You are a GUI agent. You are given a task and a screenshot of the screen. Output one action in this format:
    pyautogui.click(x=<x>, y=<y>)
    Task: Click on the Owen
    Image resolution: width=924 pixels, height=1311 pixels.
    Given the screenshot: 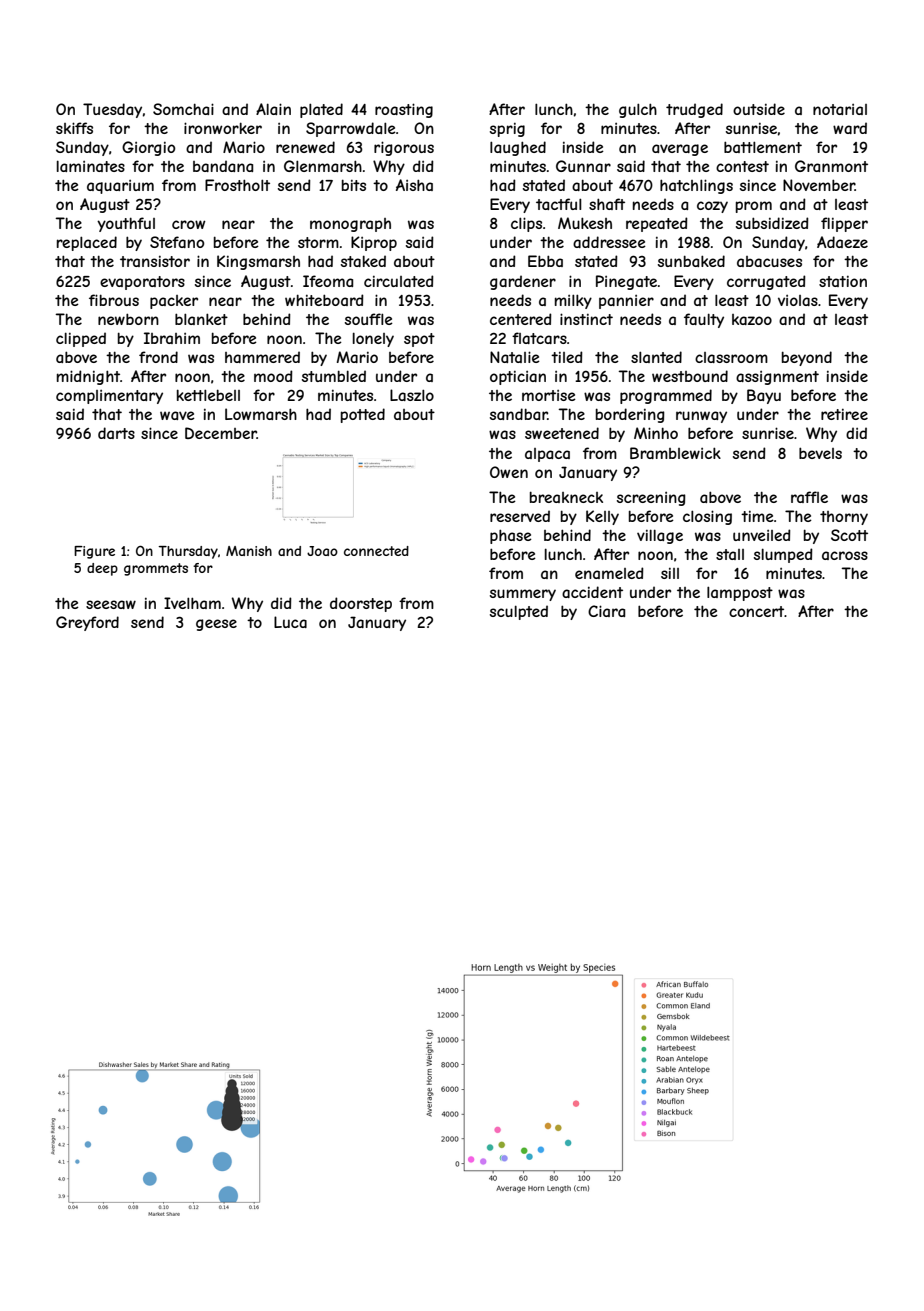 What is the action you would take?
    pyautogui.click(x=509, y=472)
